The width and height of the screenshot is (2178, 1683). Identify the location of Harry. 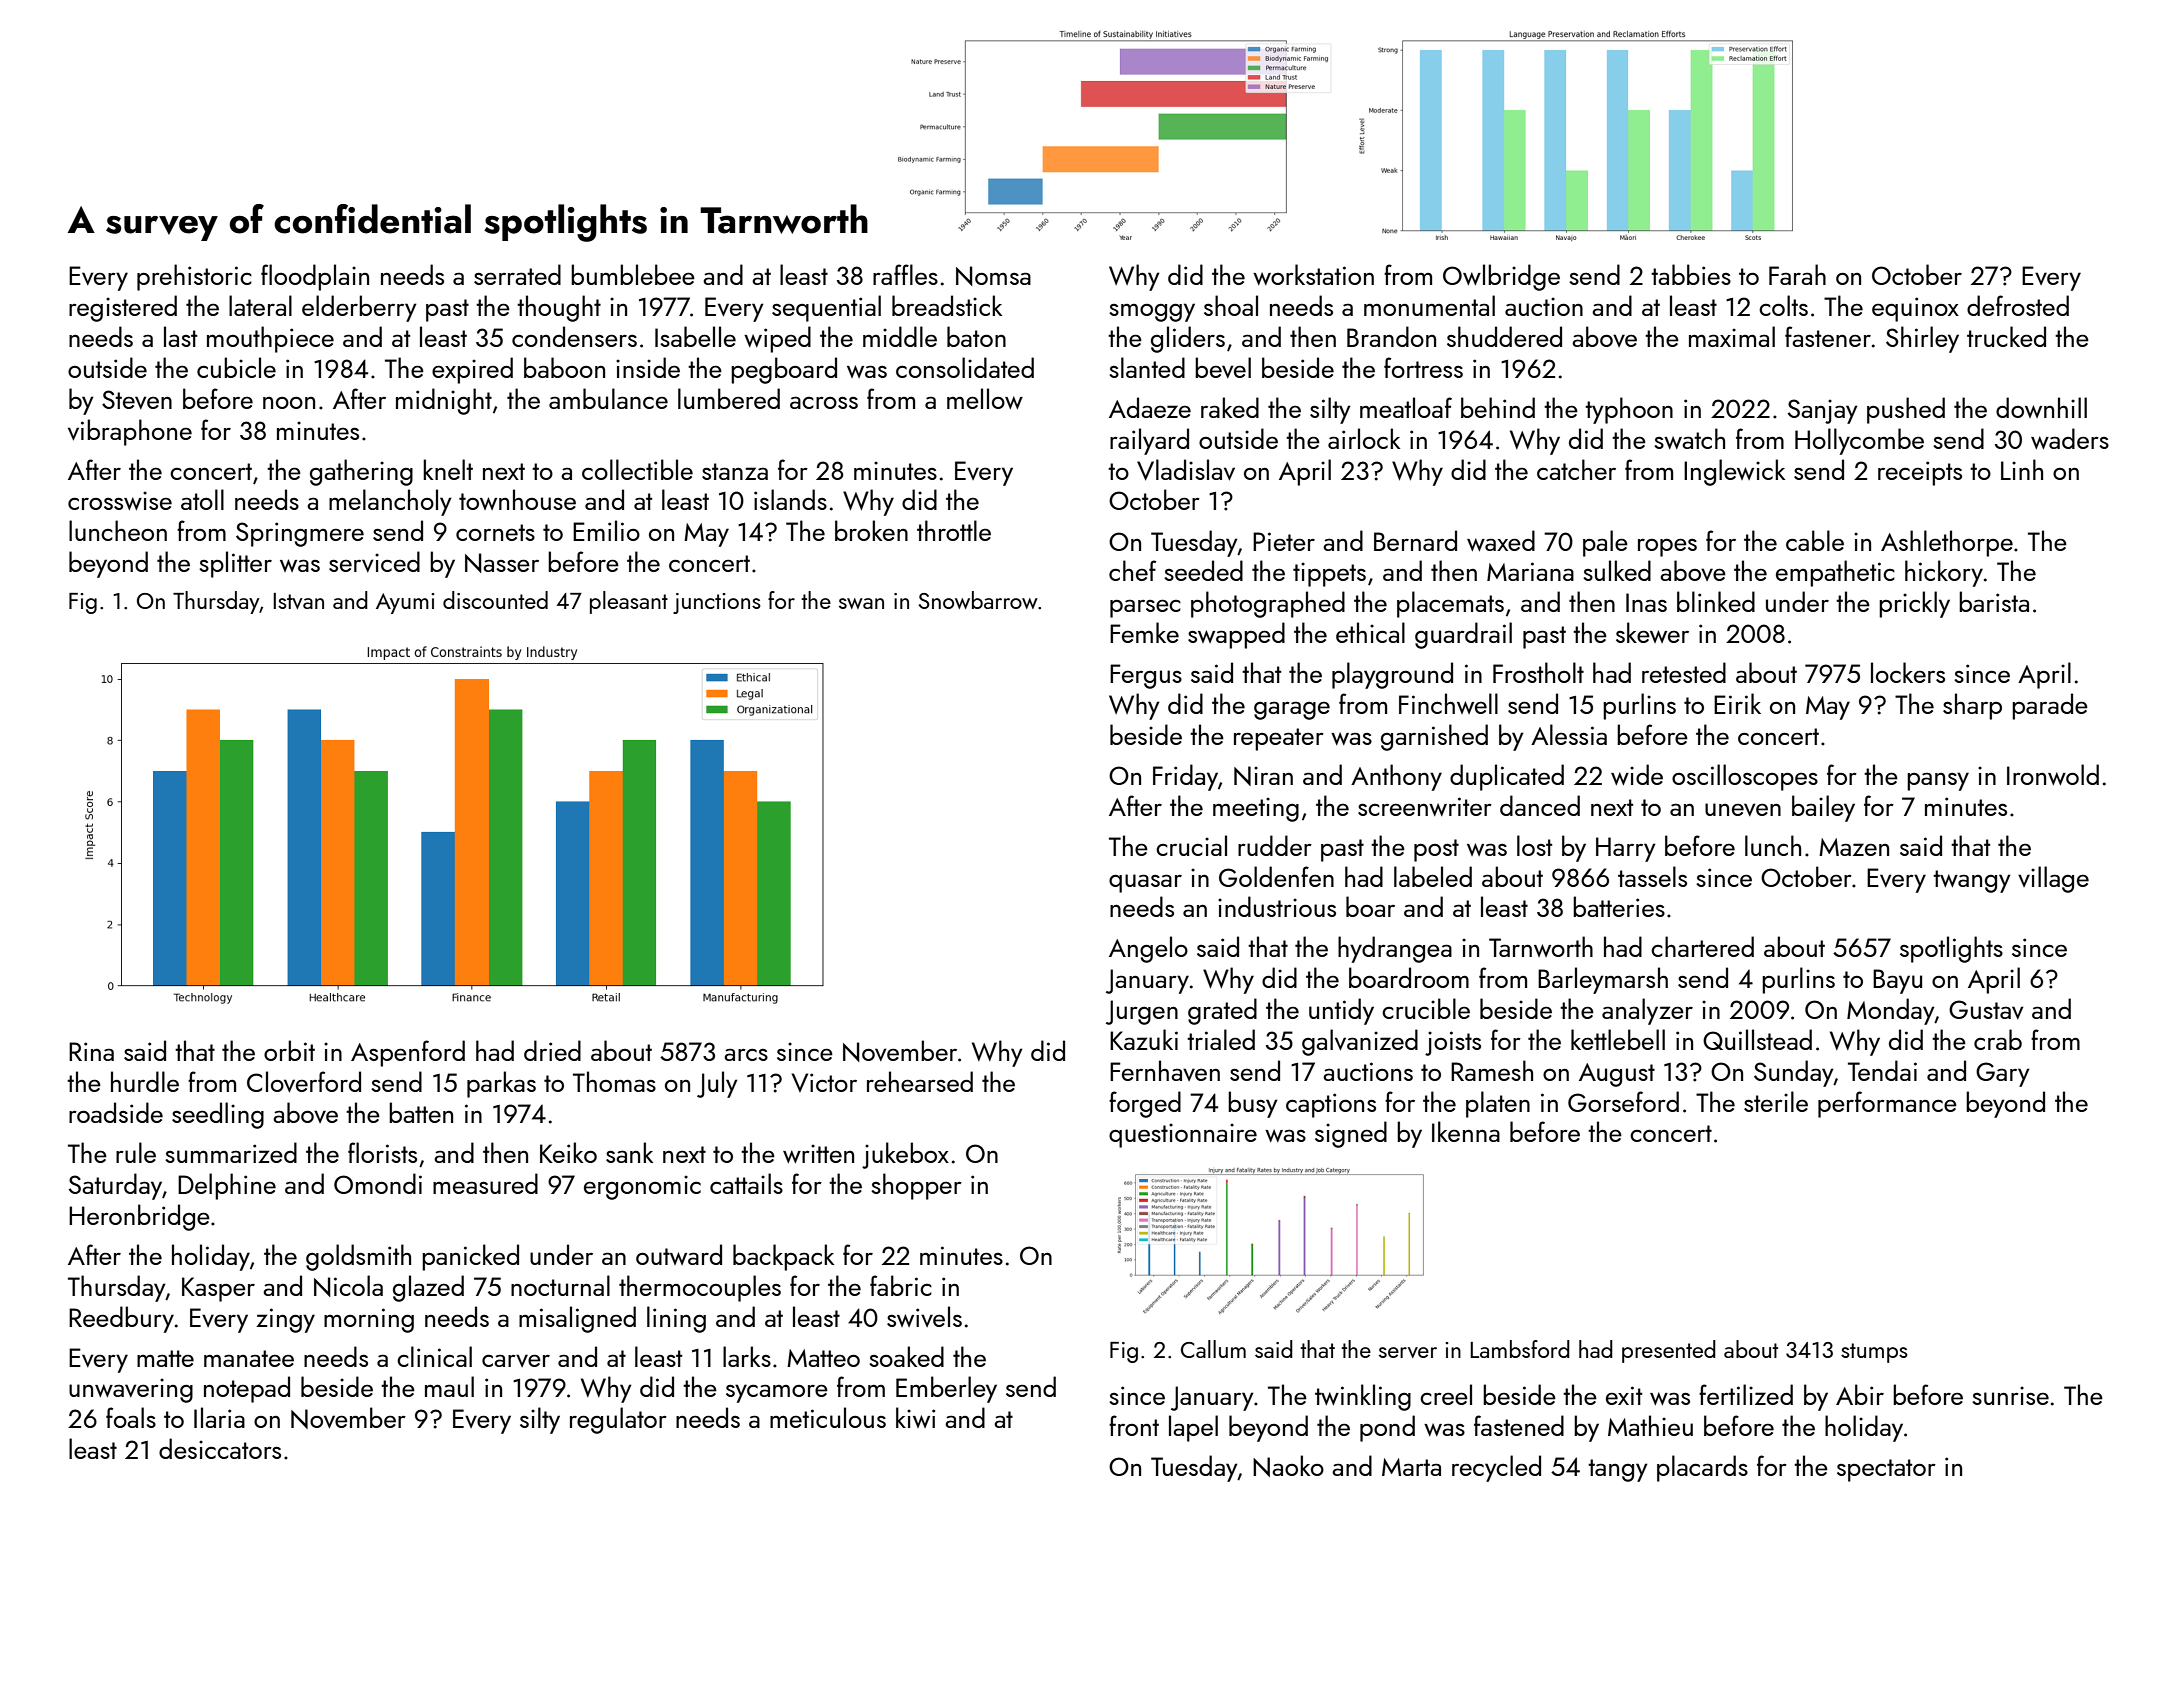
(1626, 849).
